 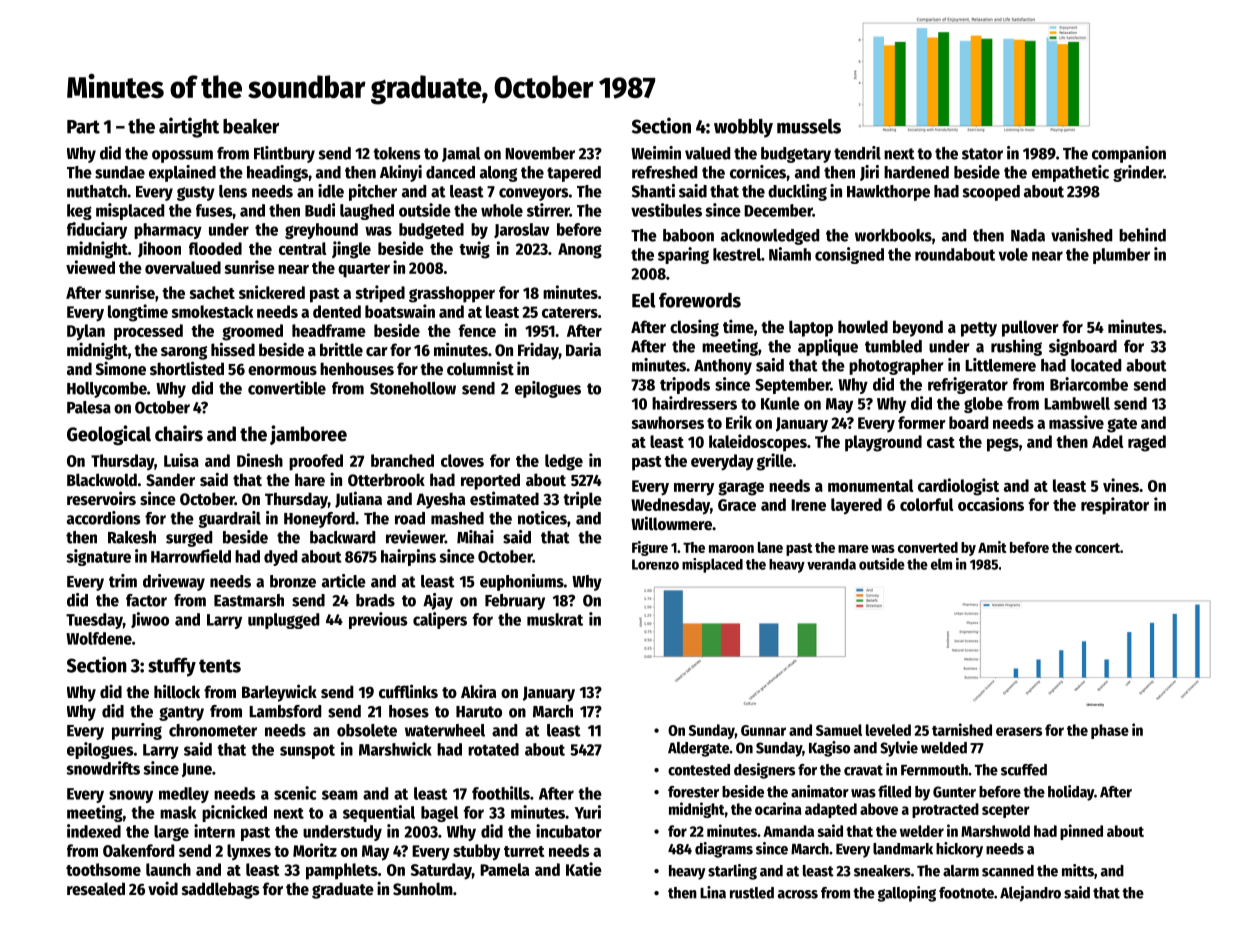 I want to click on forewords, so click(x=700, y=300).
